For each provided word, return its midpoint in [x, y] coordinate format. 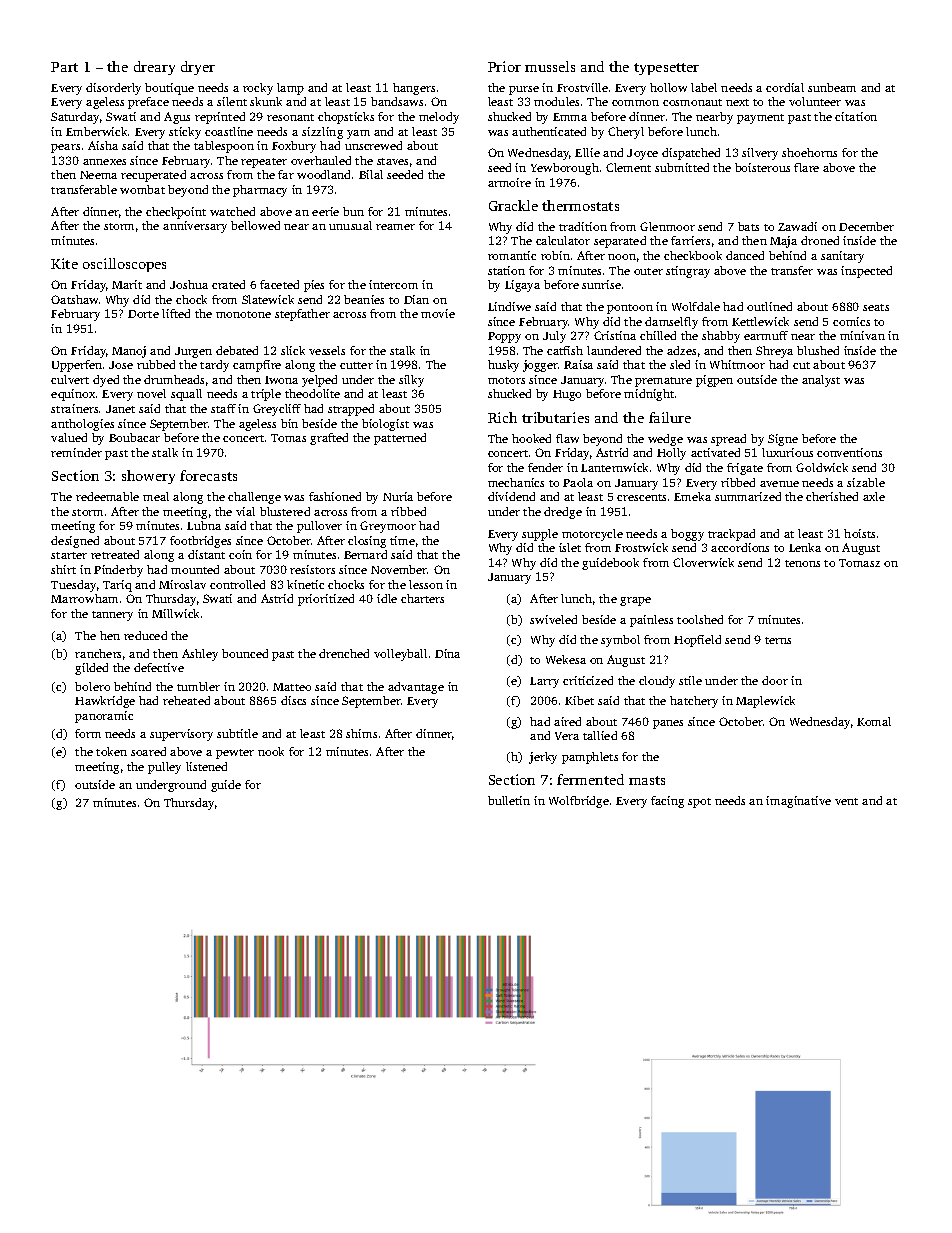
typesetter [666, 69]
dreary [154, 68]
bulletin [509, 800]
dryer [198, 68]
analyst [821, 381]
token [111, 751]
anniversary [195, 227]
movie [438, 313]
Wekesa [566, 659]
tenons [802, 563]
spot [699, 803]
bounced [245, 653]
